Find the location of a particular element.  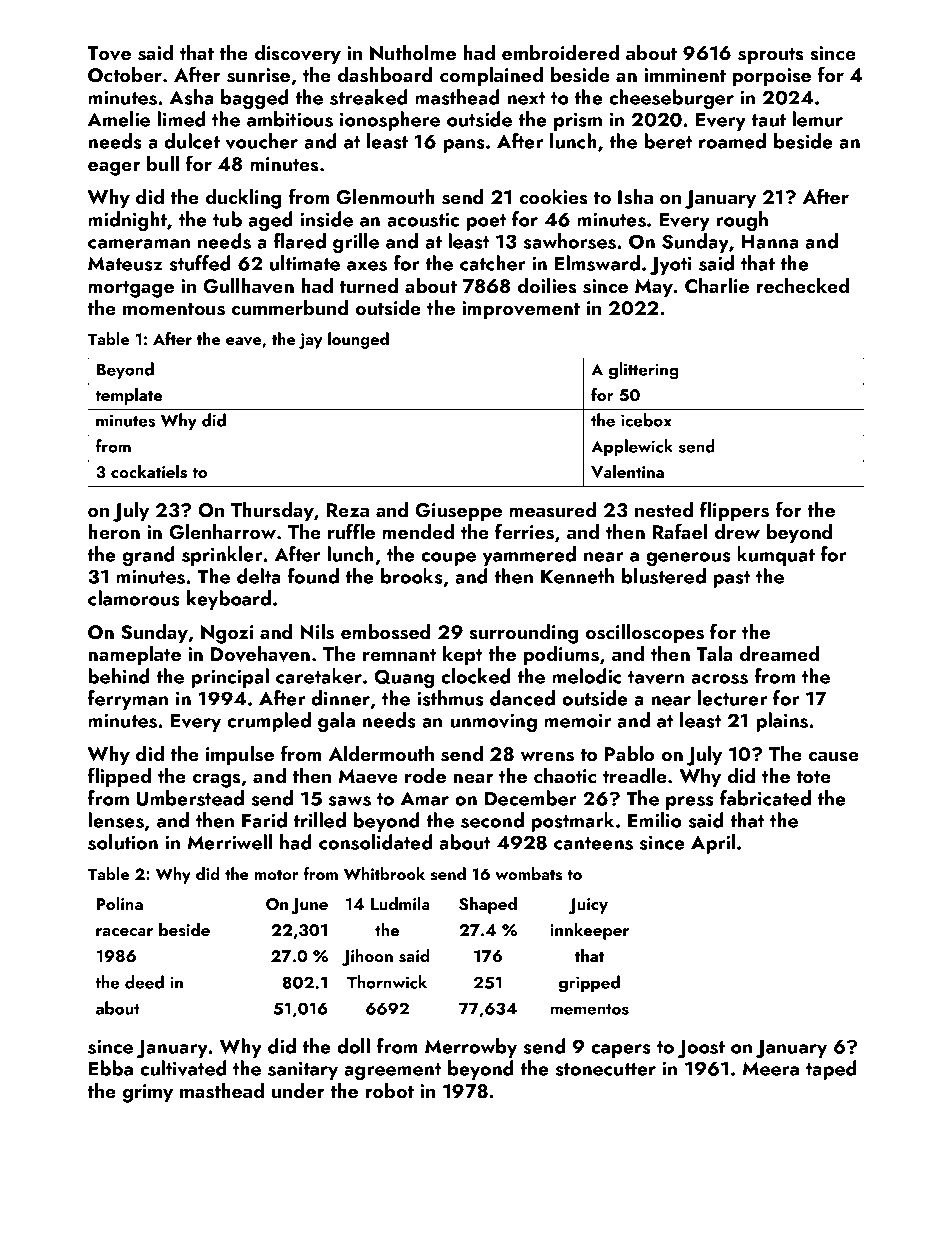

taut is located at coordinates (768, 120).
